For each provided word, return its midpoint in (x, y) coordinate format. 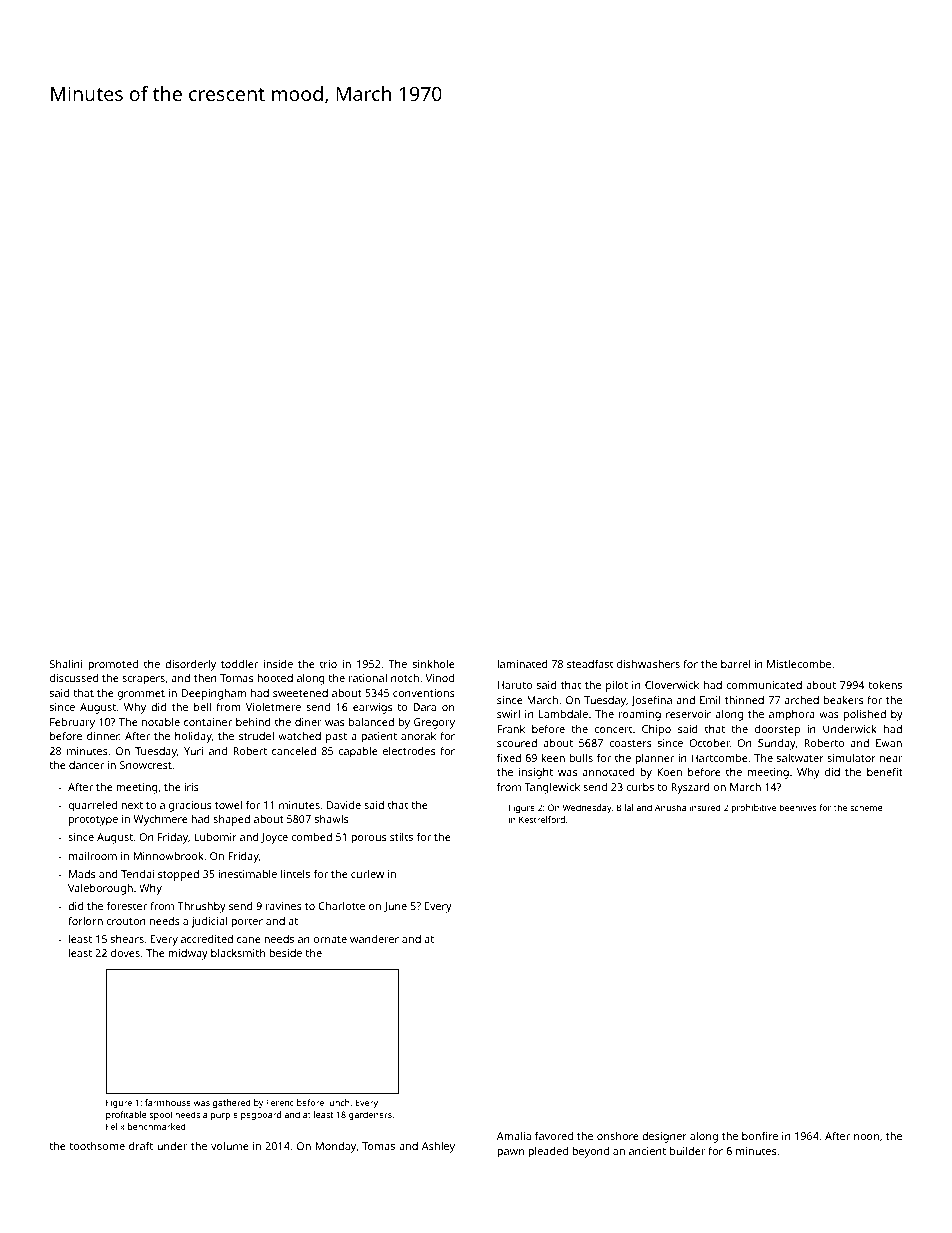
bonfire (760, 1135)
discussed (74, 677)
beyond (590, 1152)
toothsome (97, 1146)
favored (554, 1135)
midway (188, 954)
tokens (885, 685)
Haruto (515, 685)
